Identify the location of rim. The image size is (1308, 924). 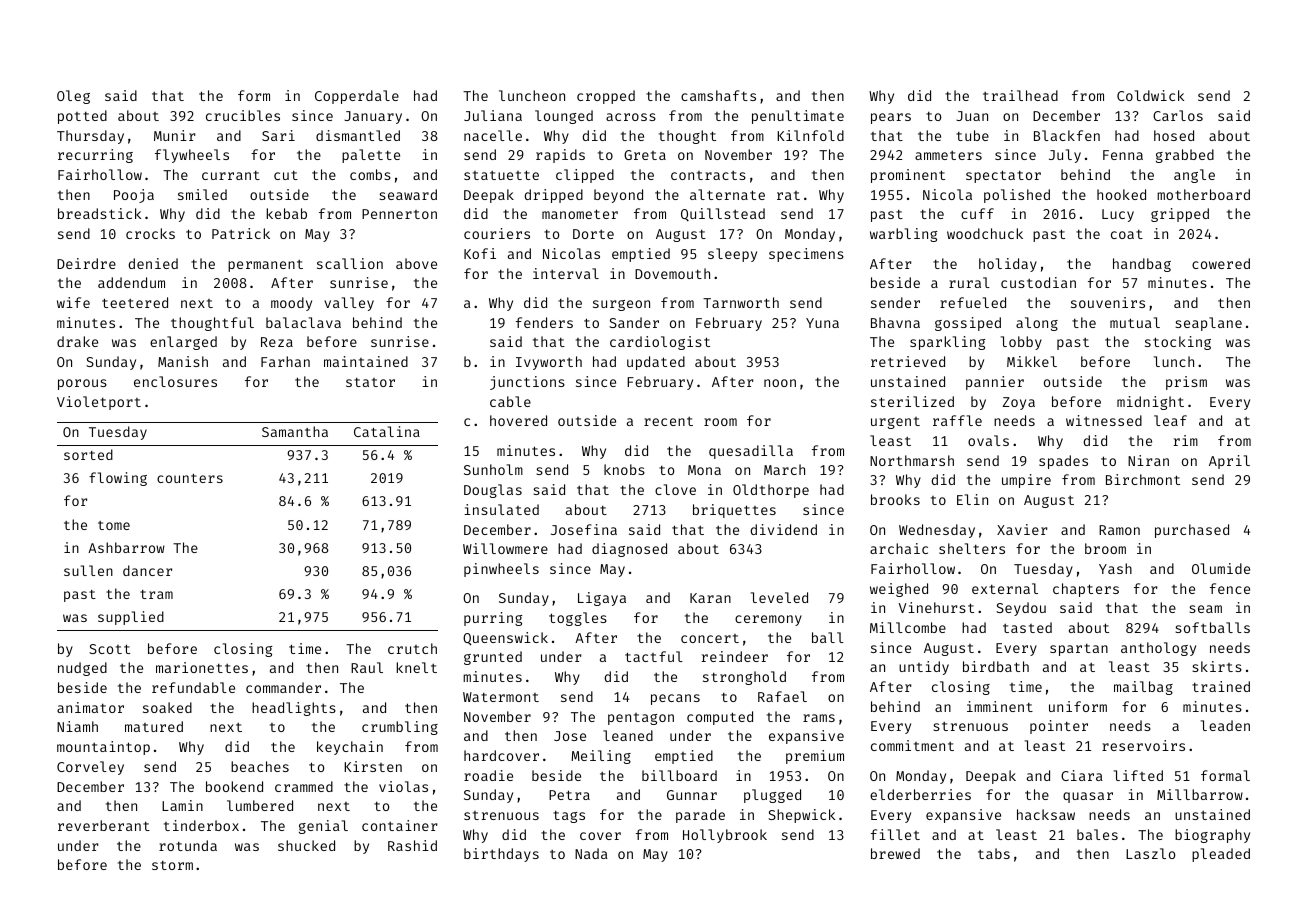
(1186, 440).
